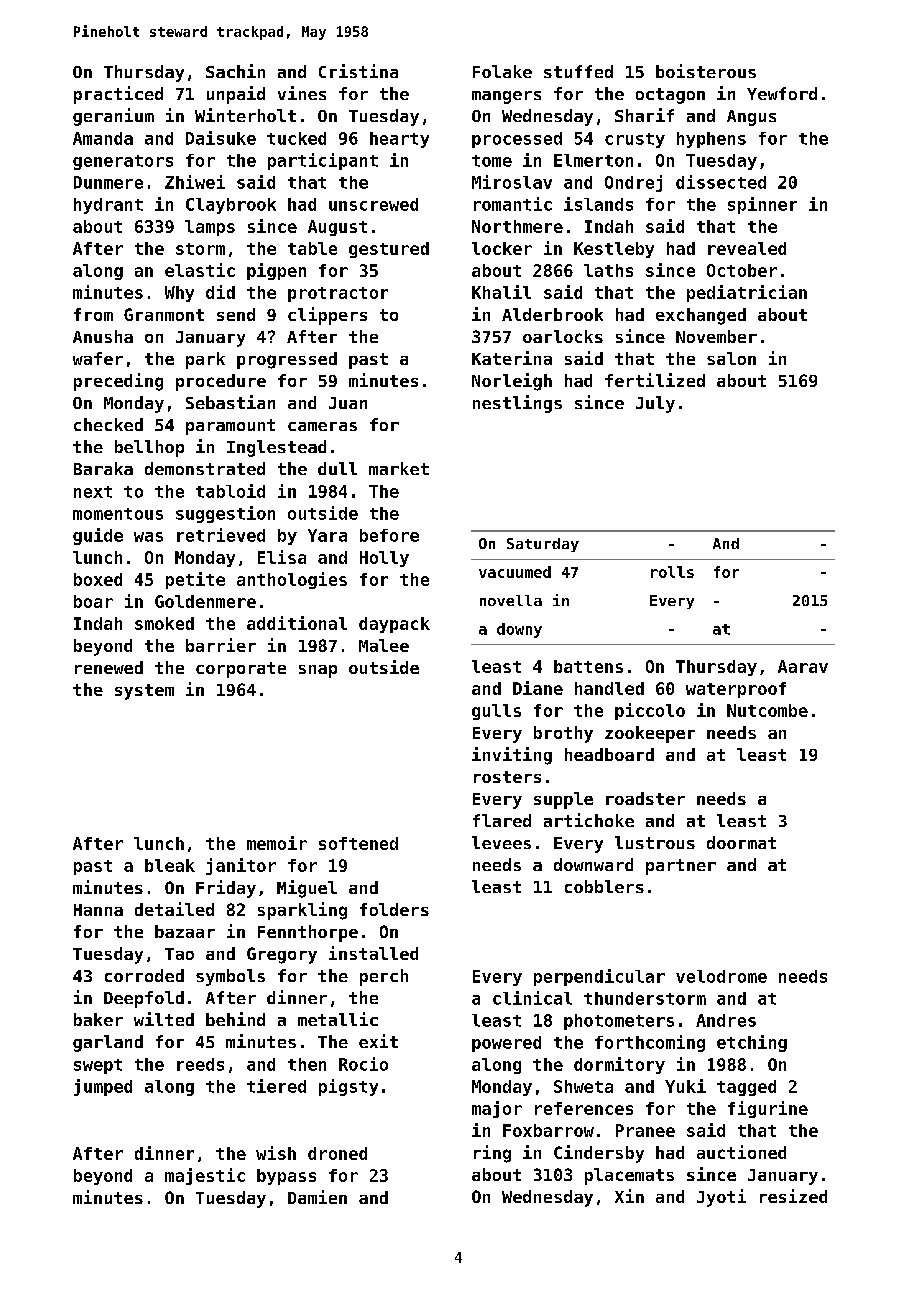 The height and width of the screenshot is (1316, 908). I want to click on salon, so click(731, 358).
